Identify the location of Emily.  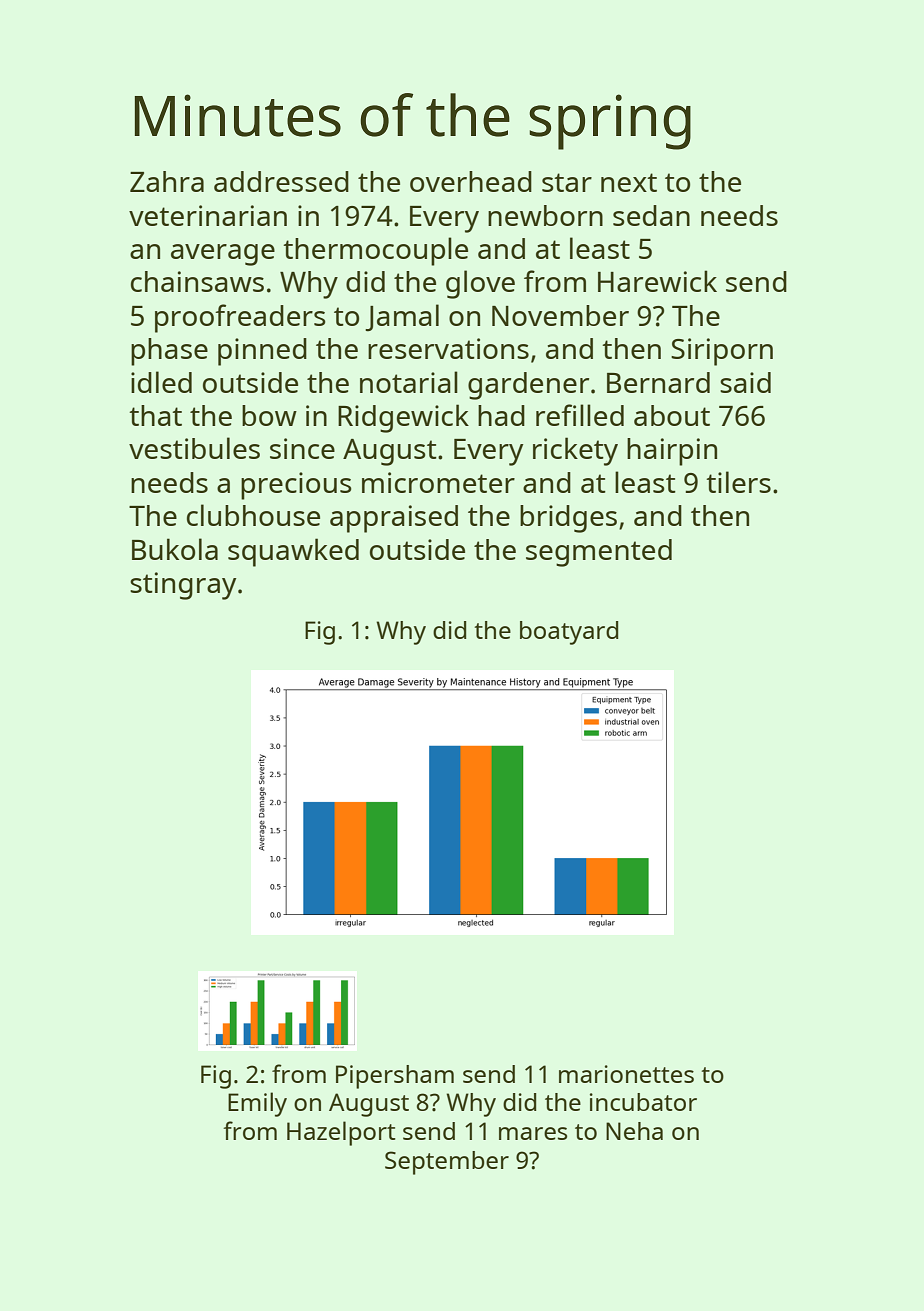
(257, 1104).
